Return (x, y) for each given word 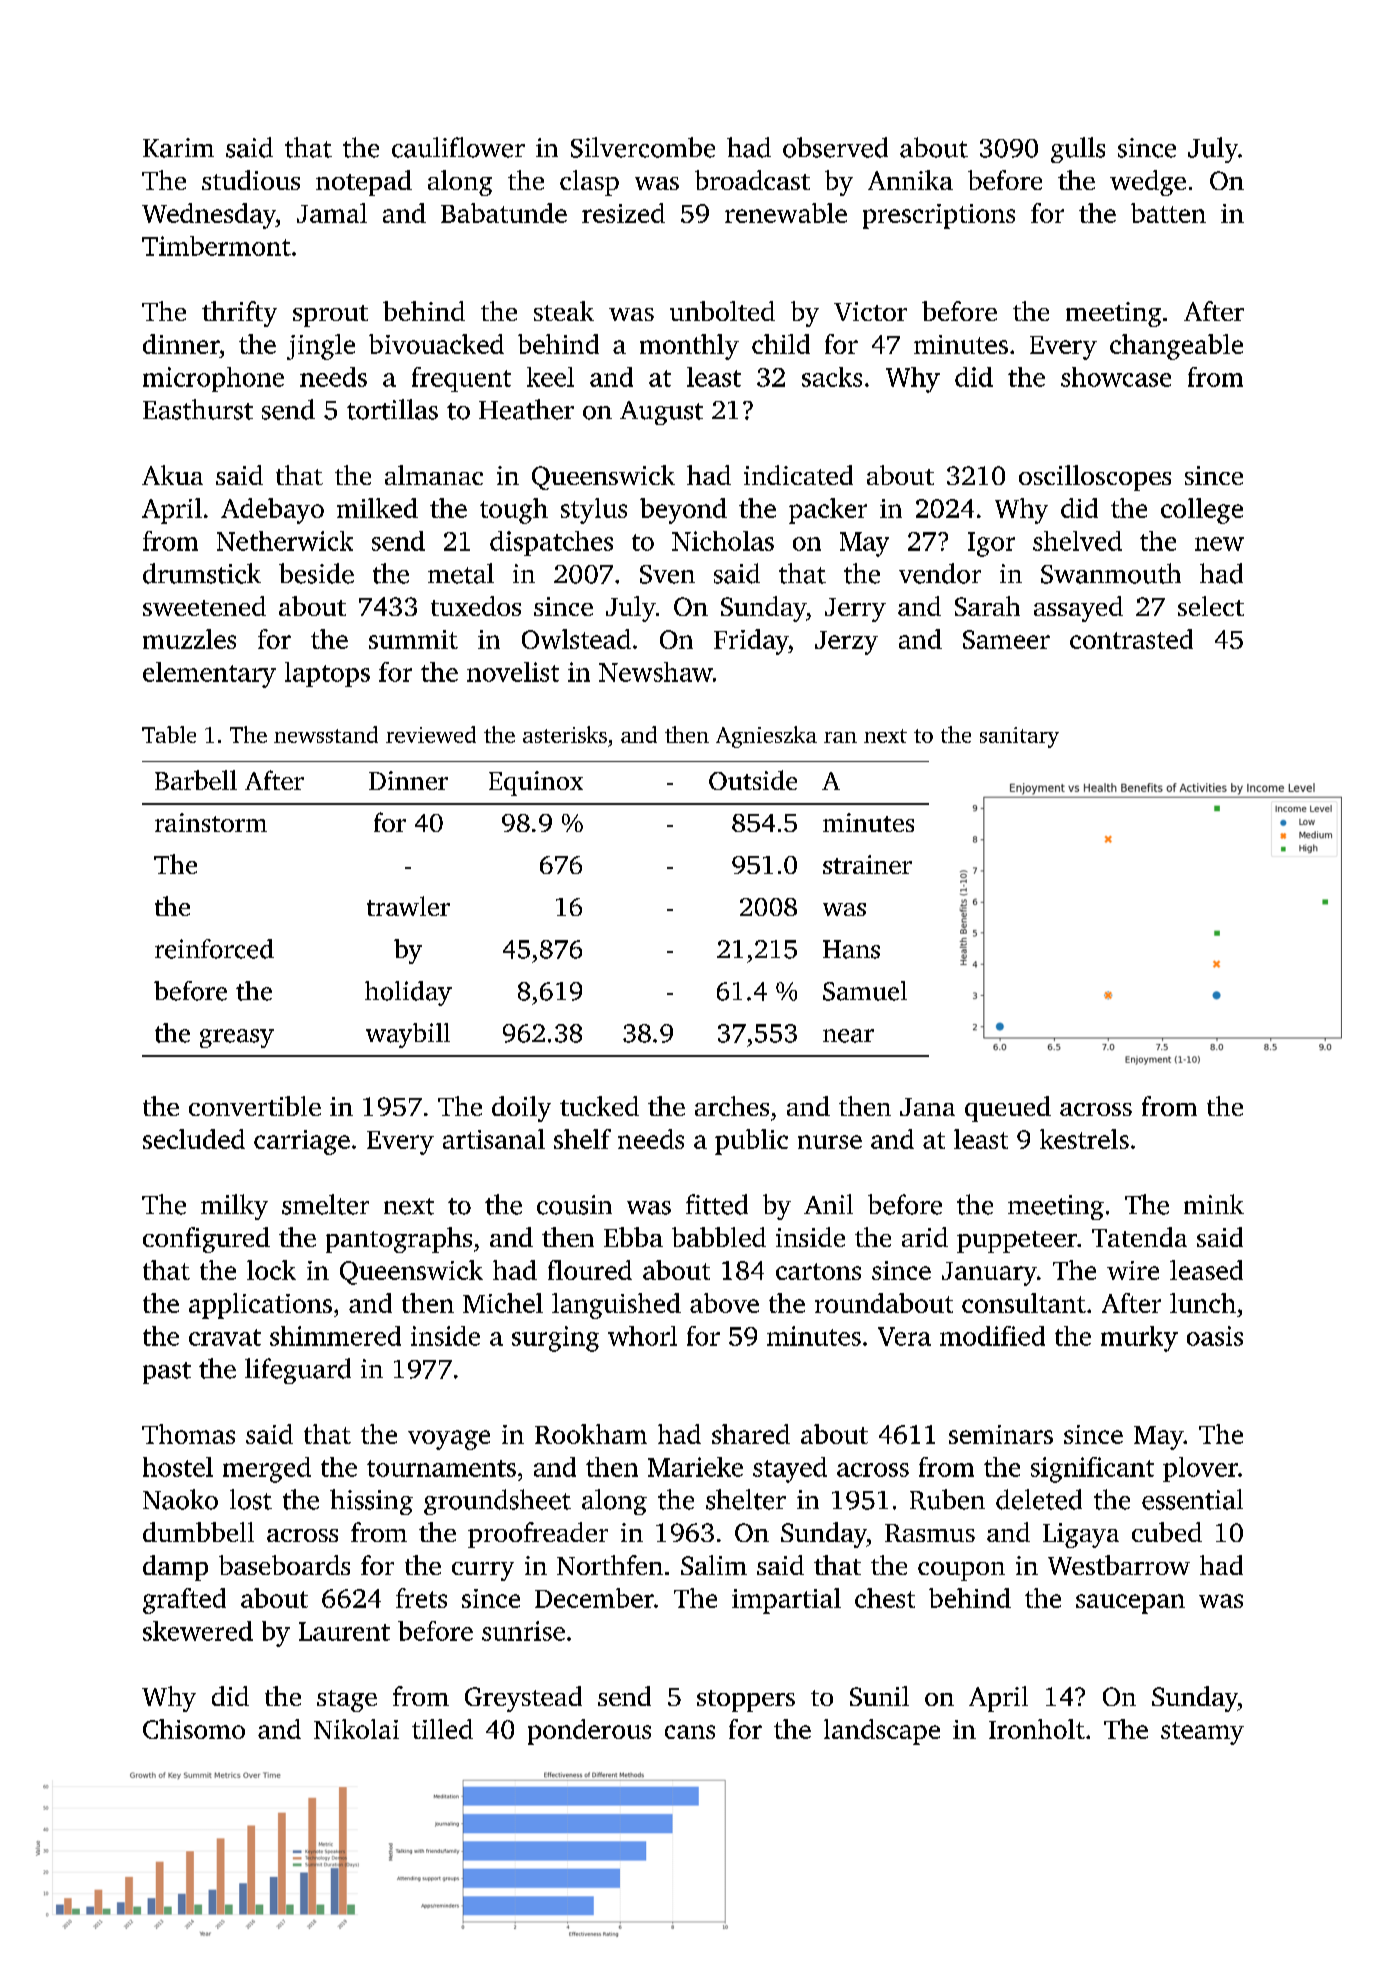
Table (169, 734)
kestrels (1084, 1139)
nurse (830, 1142)
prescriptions (939, 216)
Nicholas (723, 541)
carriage (302, 1142)
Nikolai (356, 1729)
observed (835, 147)
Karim (178, 148)
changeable (1176, 347)
